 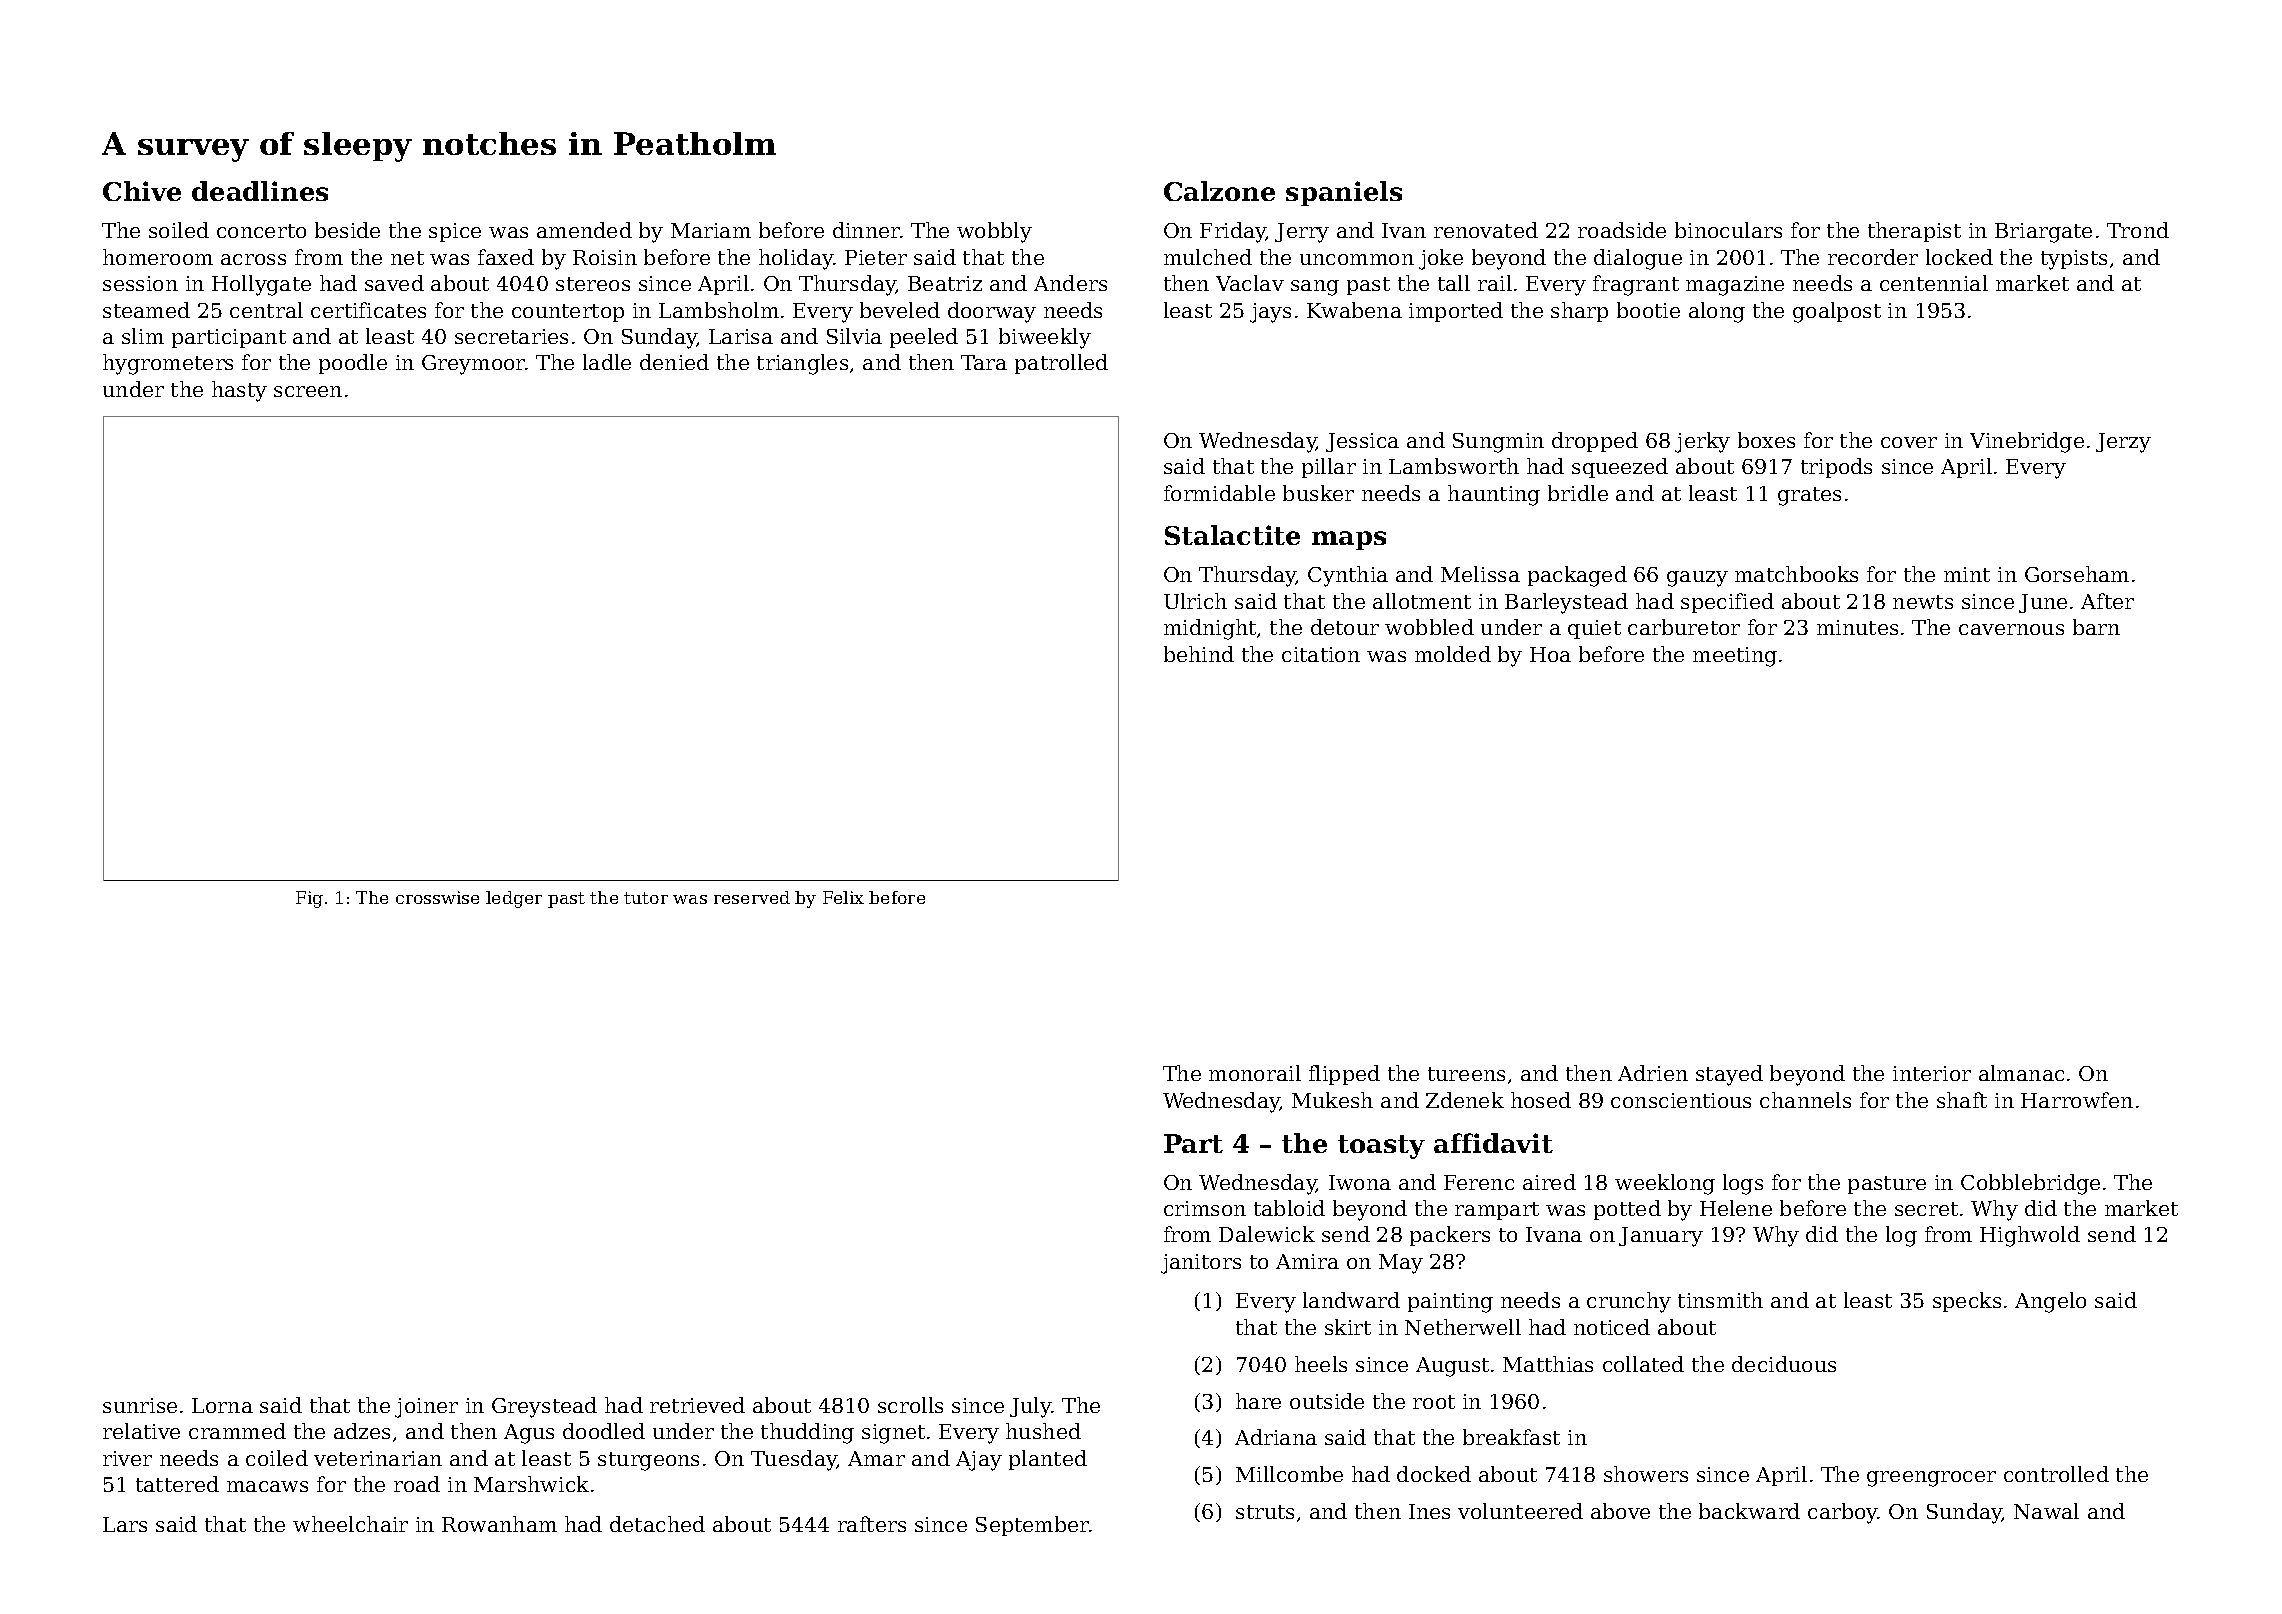 What do you see at coordinates (309, 899) in the screenshot?
I see `Fig` at bounding box center [309, 899].
